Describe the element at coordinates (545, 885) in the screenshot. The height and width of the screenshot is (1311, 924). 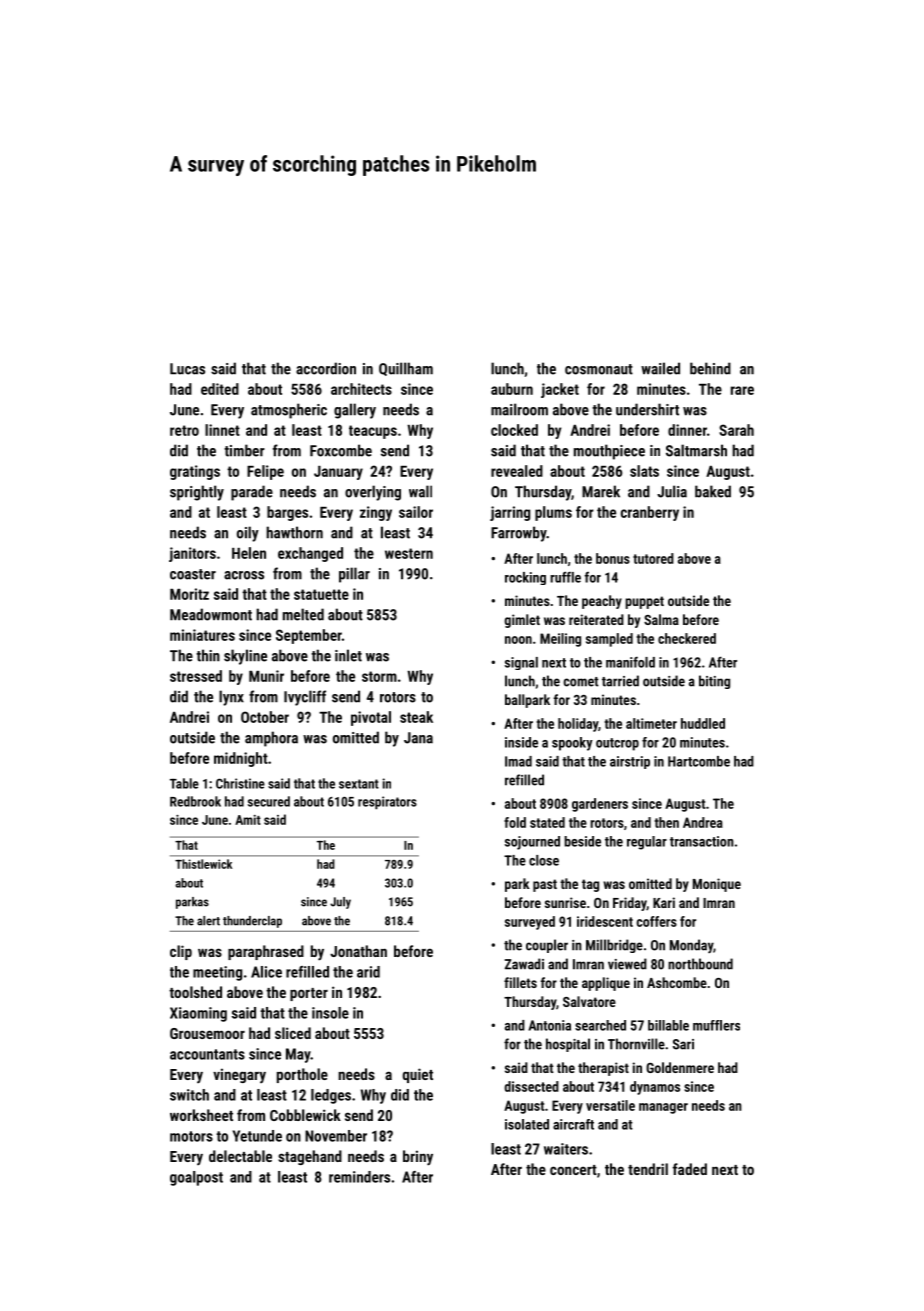
I see `past` at that location.
